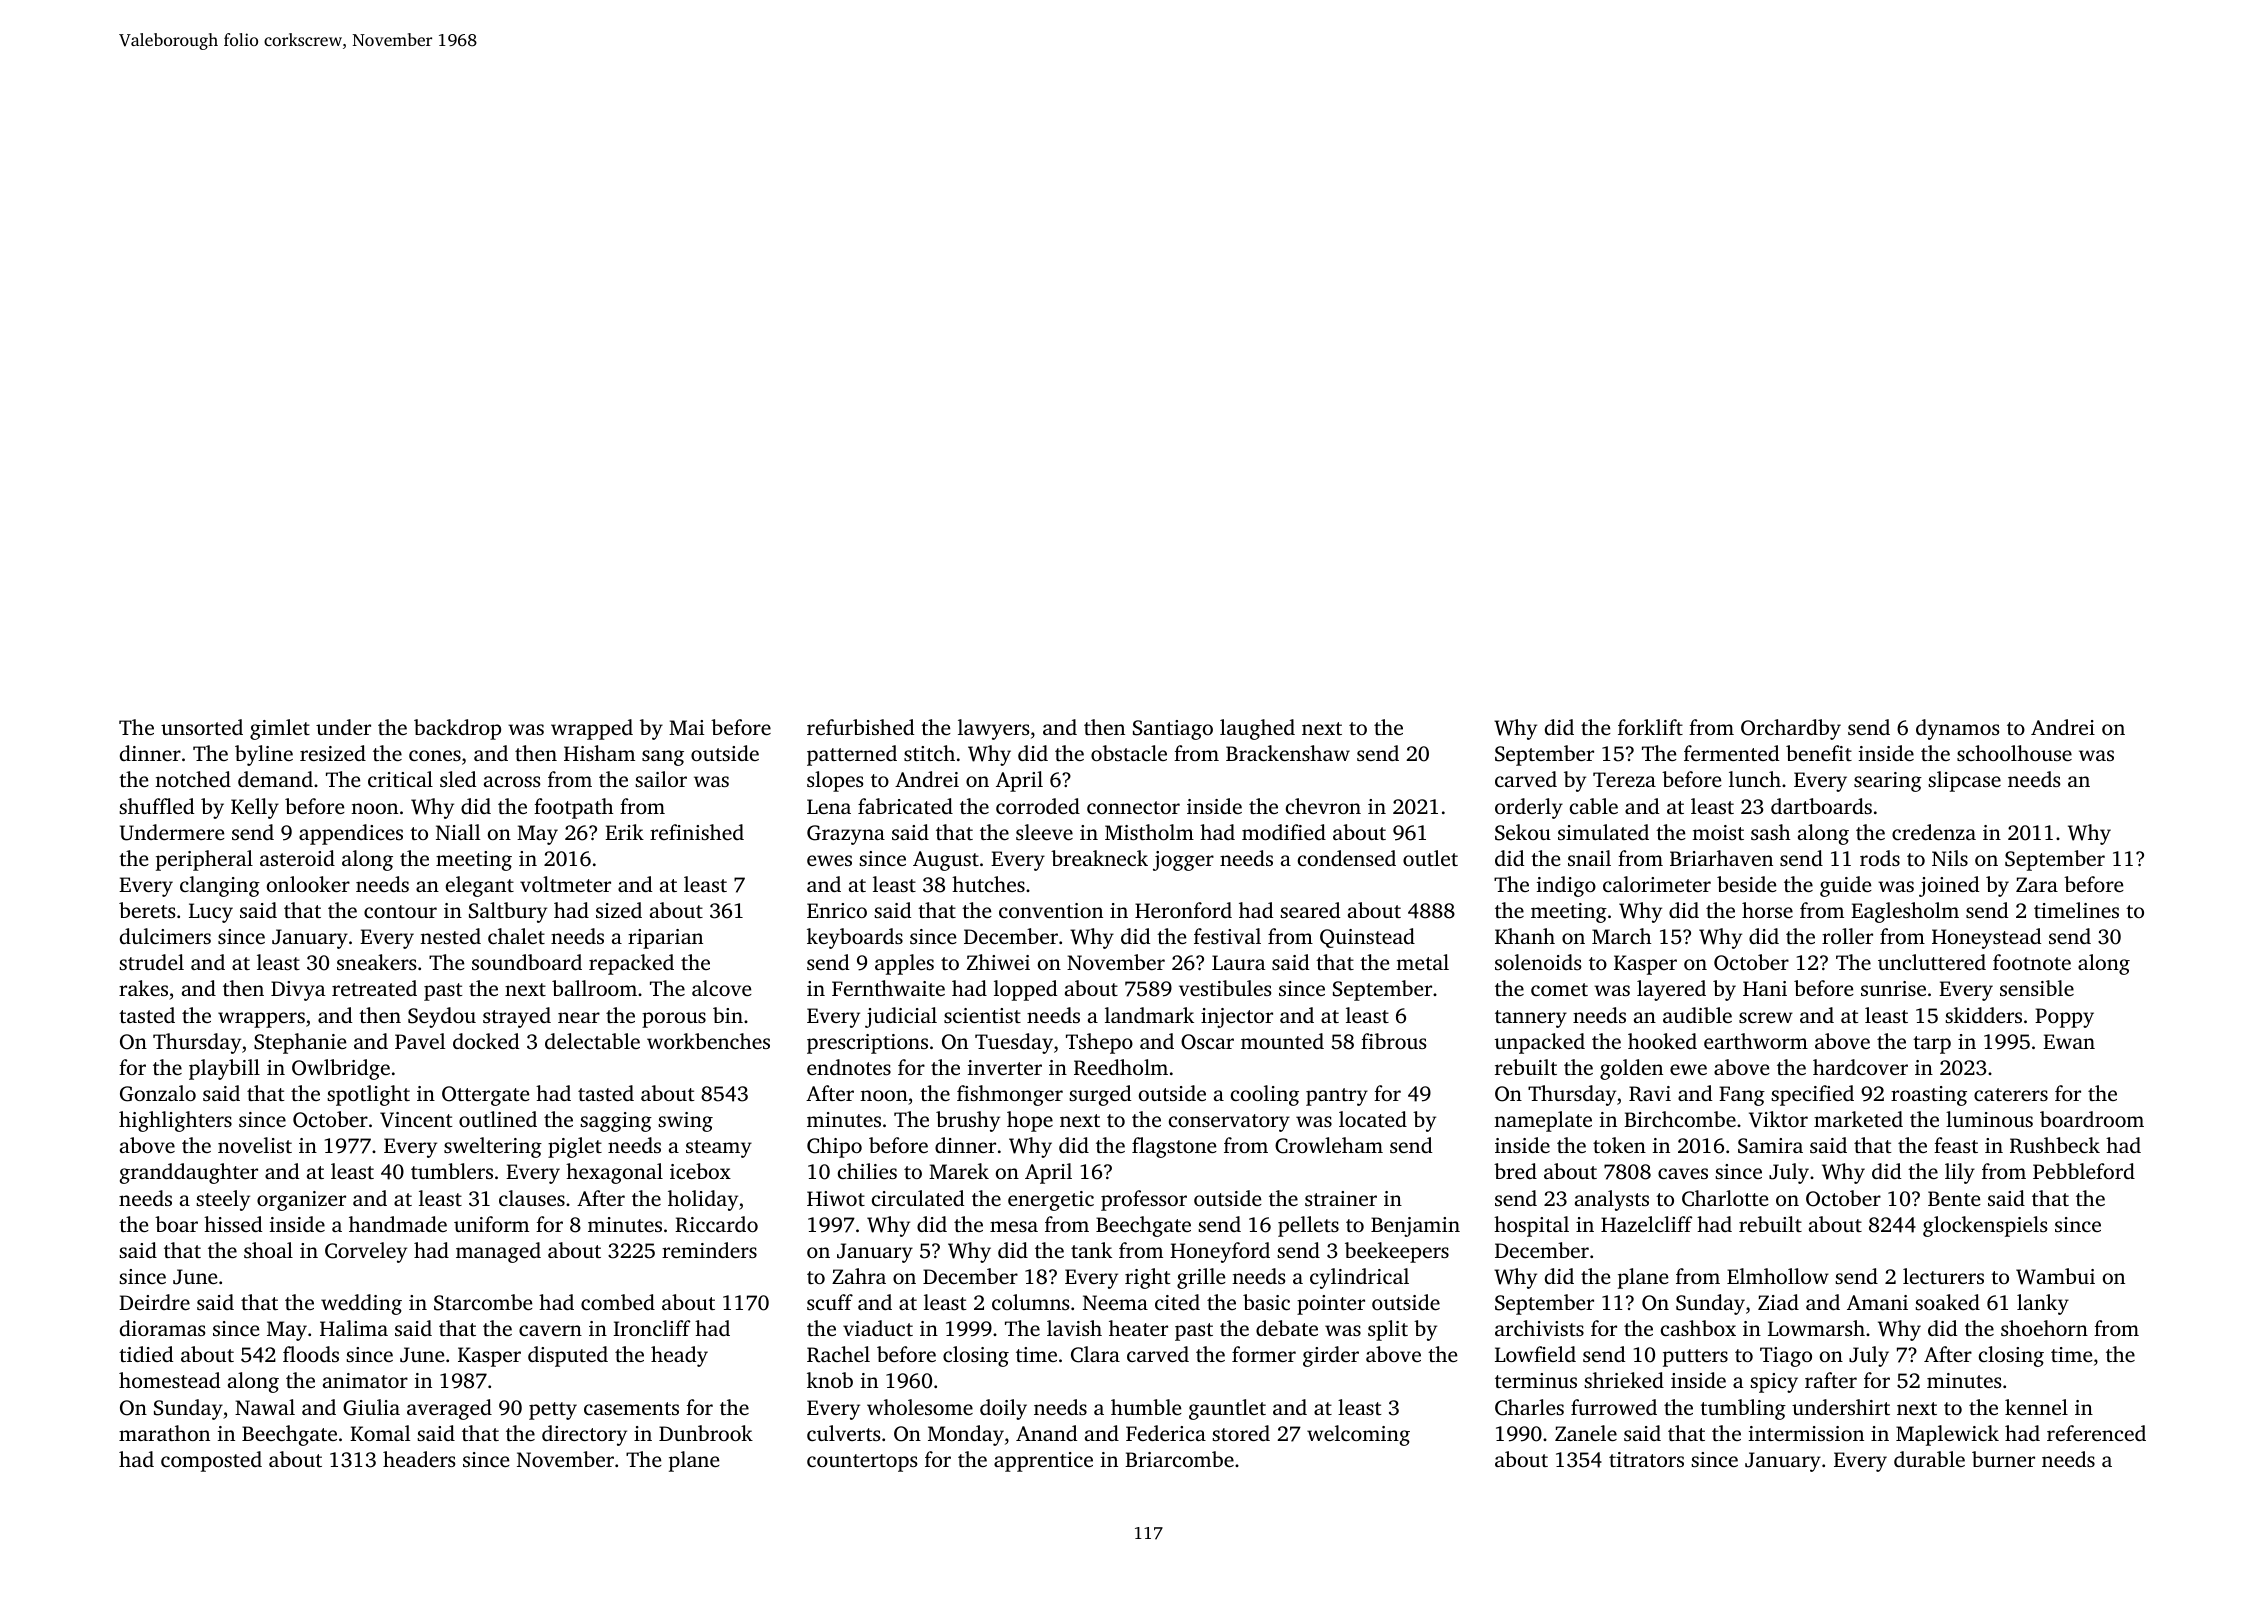 The width and height of the screenshot is (2267, 1603). I want to click on Briarcombe, so click(1179, 1459).
